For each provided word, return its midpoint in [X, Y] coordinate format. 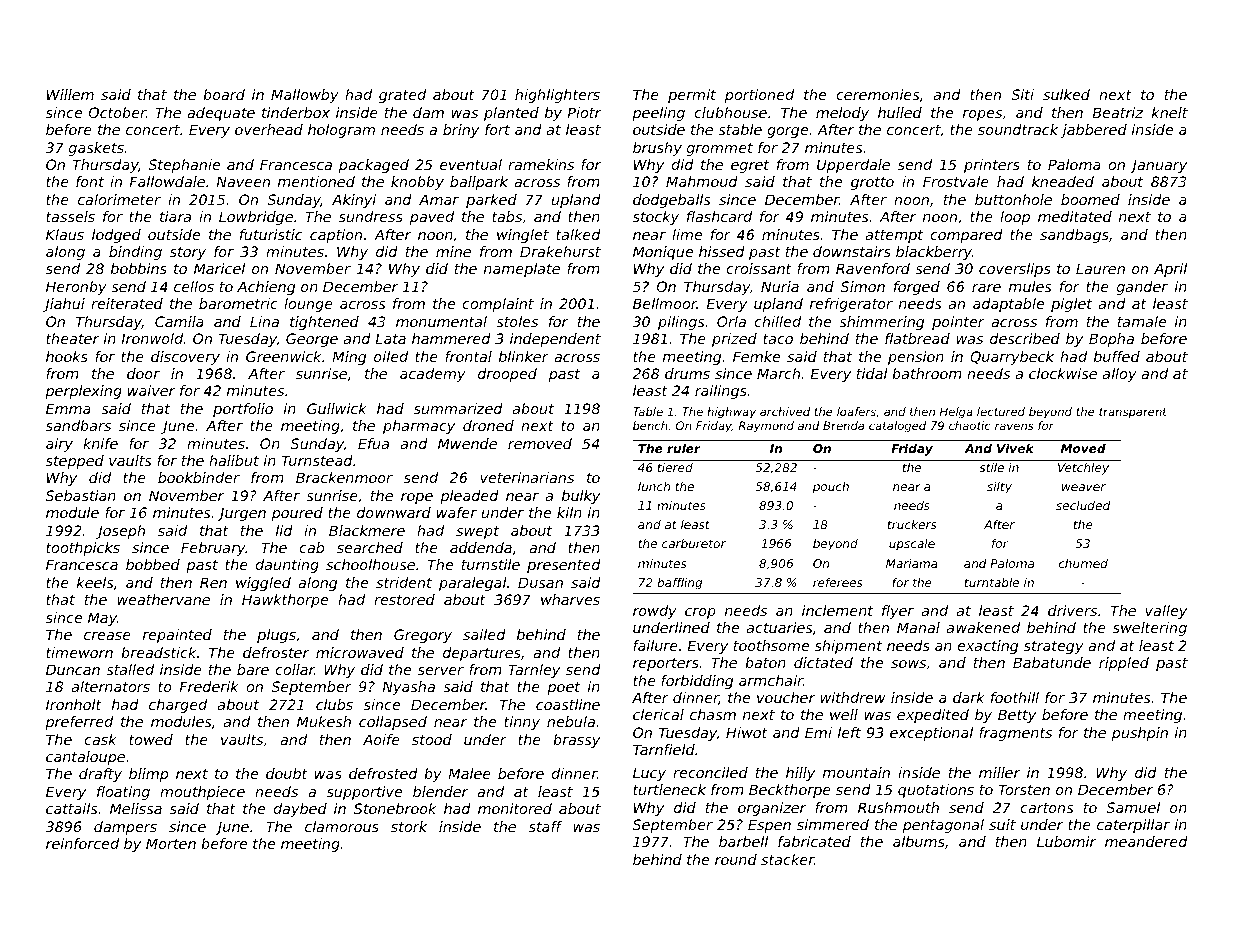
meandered [1146, 841]
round [736, 859]
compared [966, 236]
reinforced [82, 843]
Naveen [243, 181]
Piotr [584, 112]
